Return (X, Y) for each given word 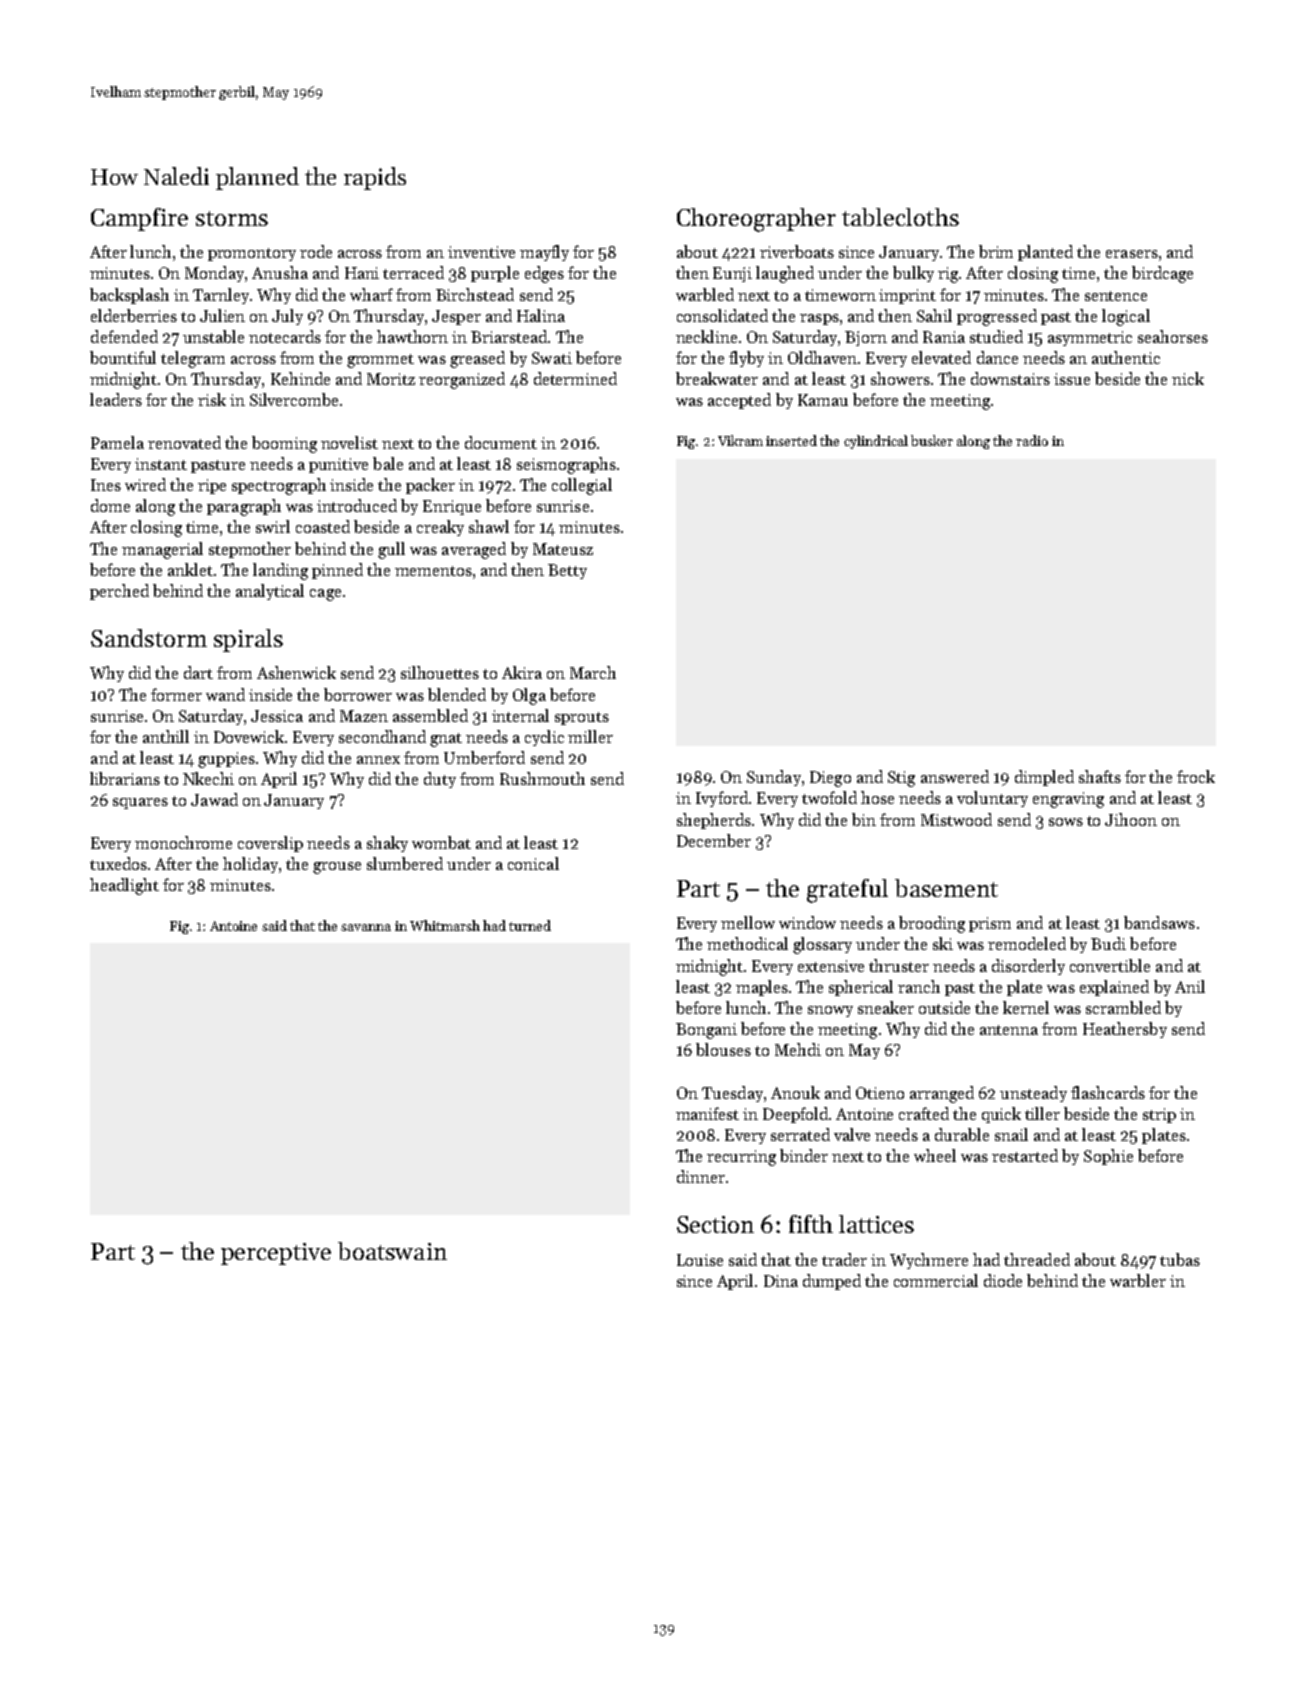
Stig (901, 779)
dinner (701, 1176)
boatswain (392, 1251)
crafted (924, 1113)
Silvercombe (294, 399)
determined (575, 378)
